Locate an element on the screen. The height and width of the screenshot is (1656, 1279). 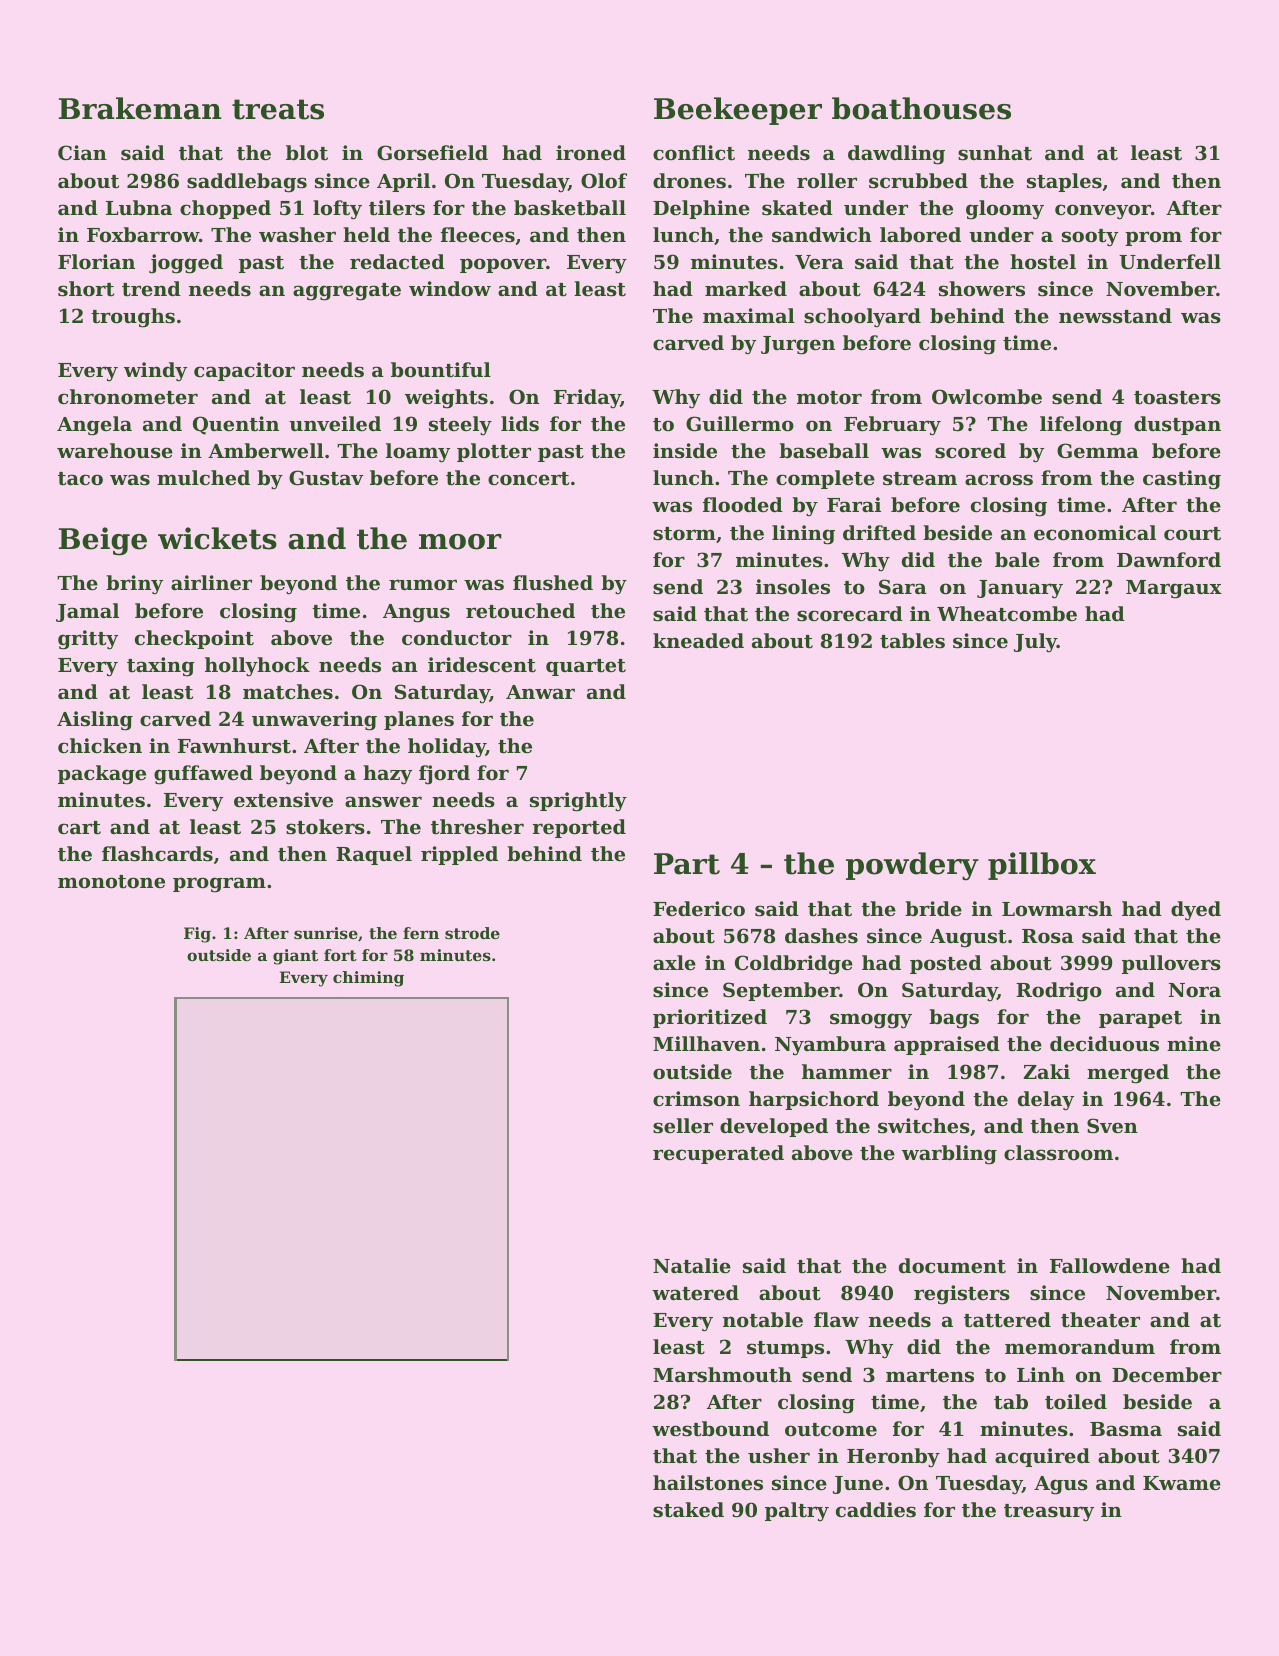
seller is located at coordinates (683, 1125).
